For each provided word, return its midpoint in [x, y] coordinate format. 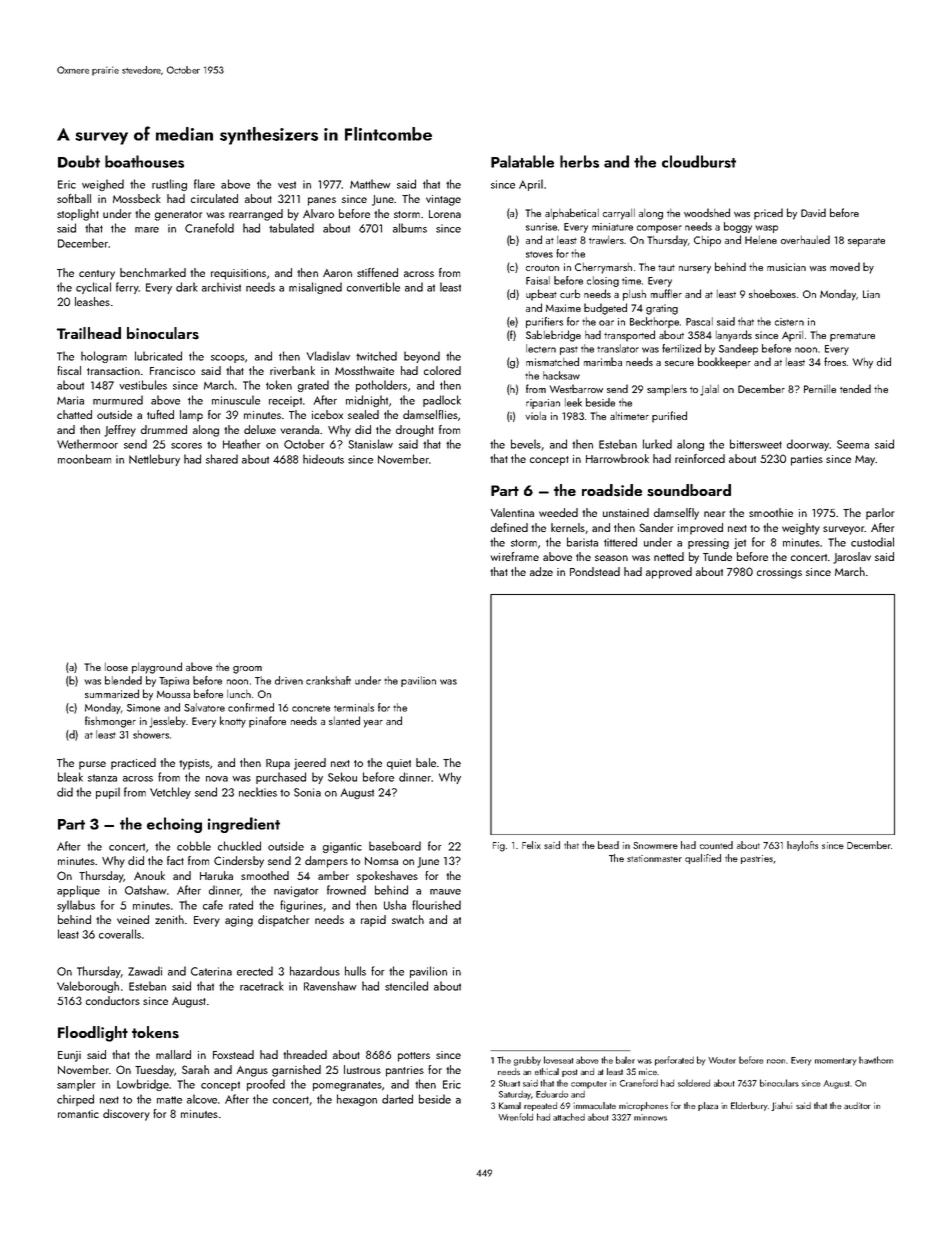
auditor [857, 1105]
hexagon [357, 1100]
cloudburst [699, 161]
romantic [78, 1114]
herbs [579, 161]
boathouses [144, 161]
